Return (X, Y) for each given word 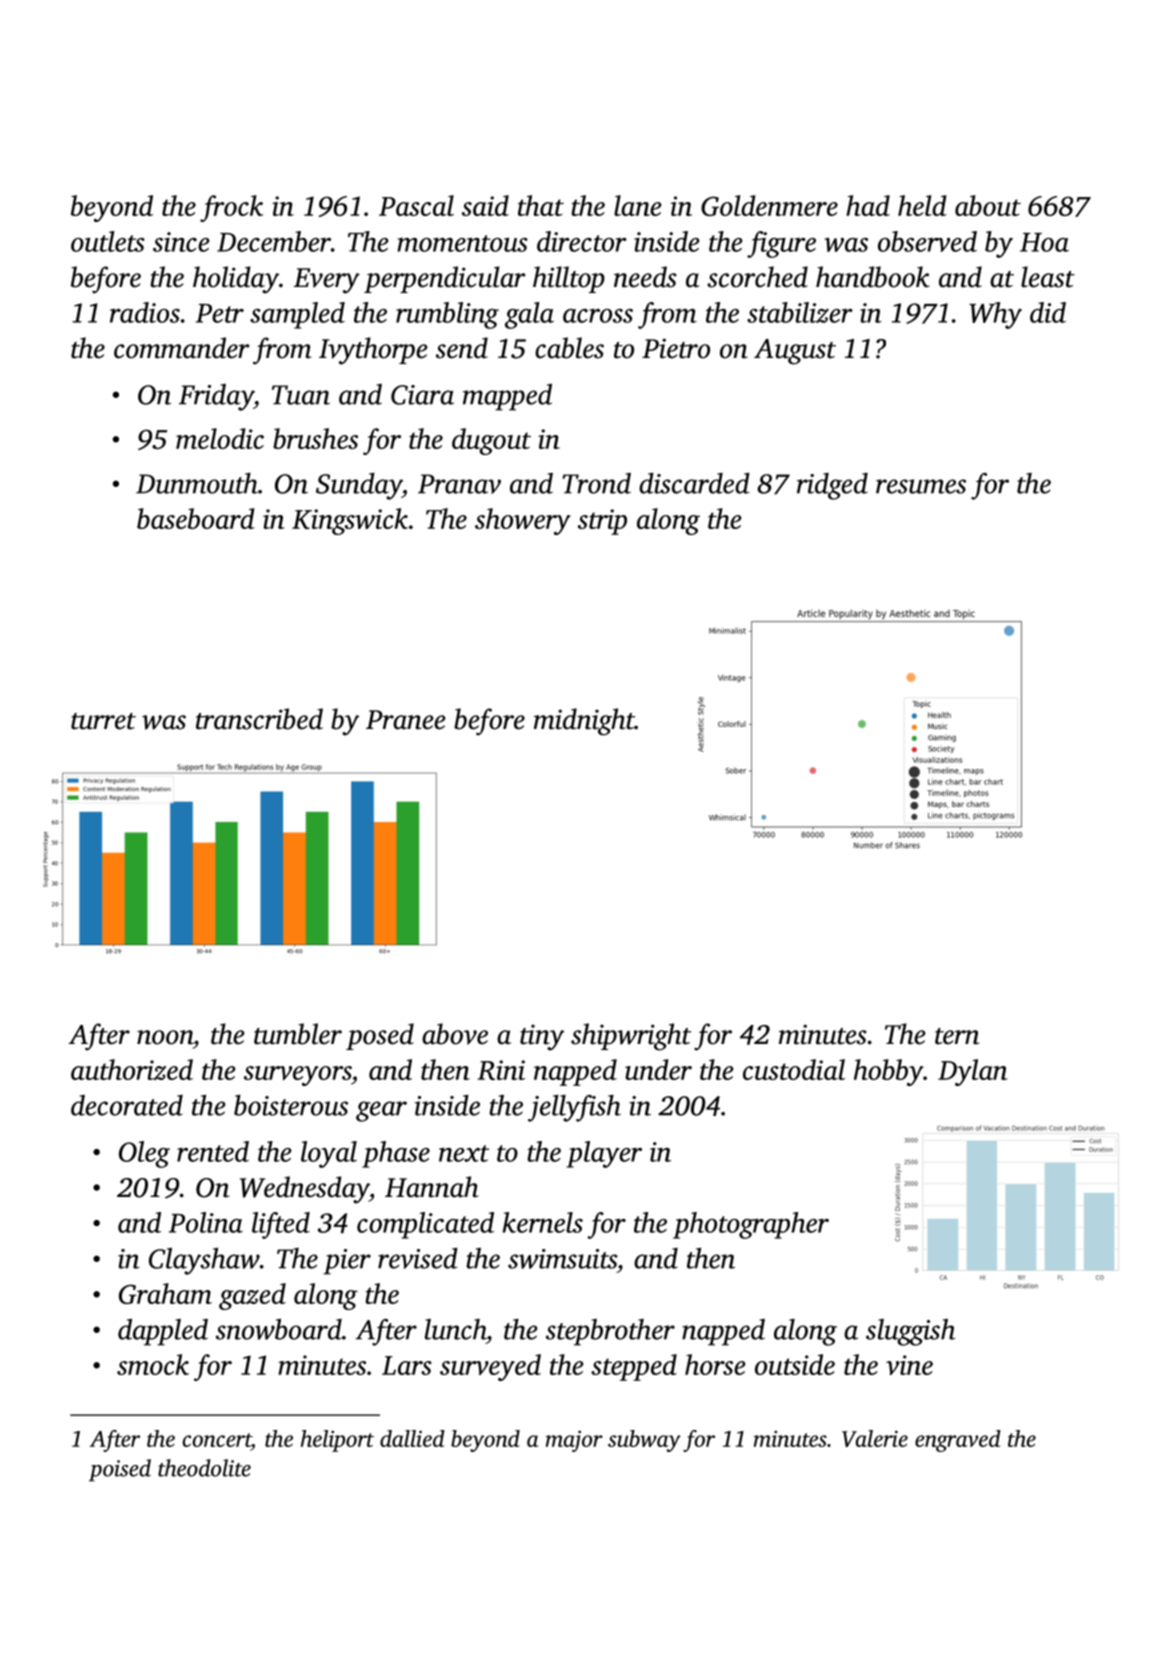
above (455, 1034)
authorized (132, 1069)
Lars (407, 1365)
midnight (584, 722)
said (485, 205)
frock (231, 208)
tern (957, 1036)
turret (103, 721)
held (922, 205)
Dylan (973, 1072)
